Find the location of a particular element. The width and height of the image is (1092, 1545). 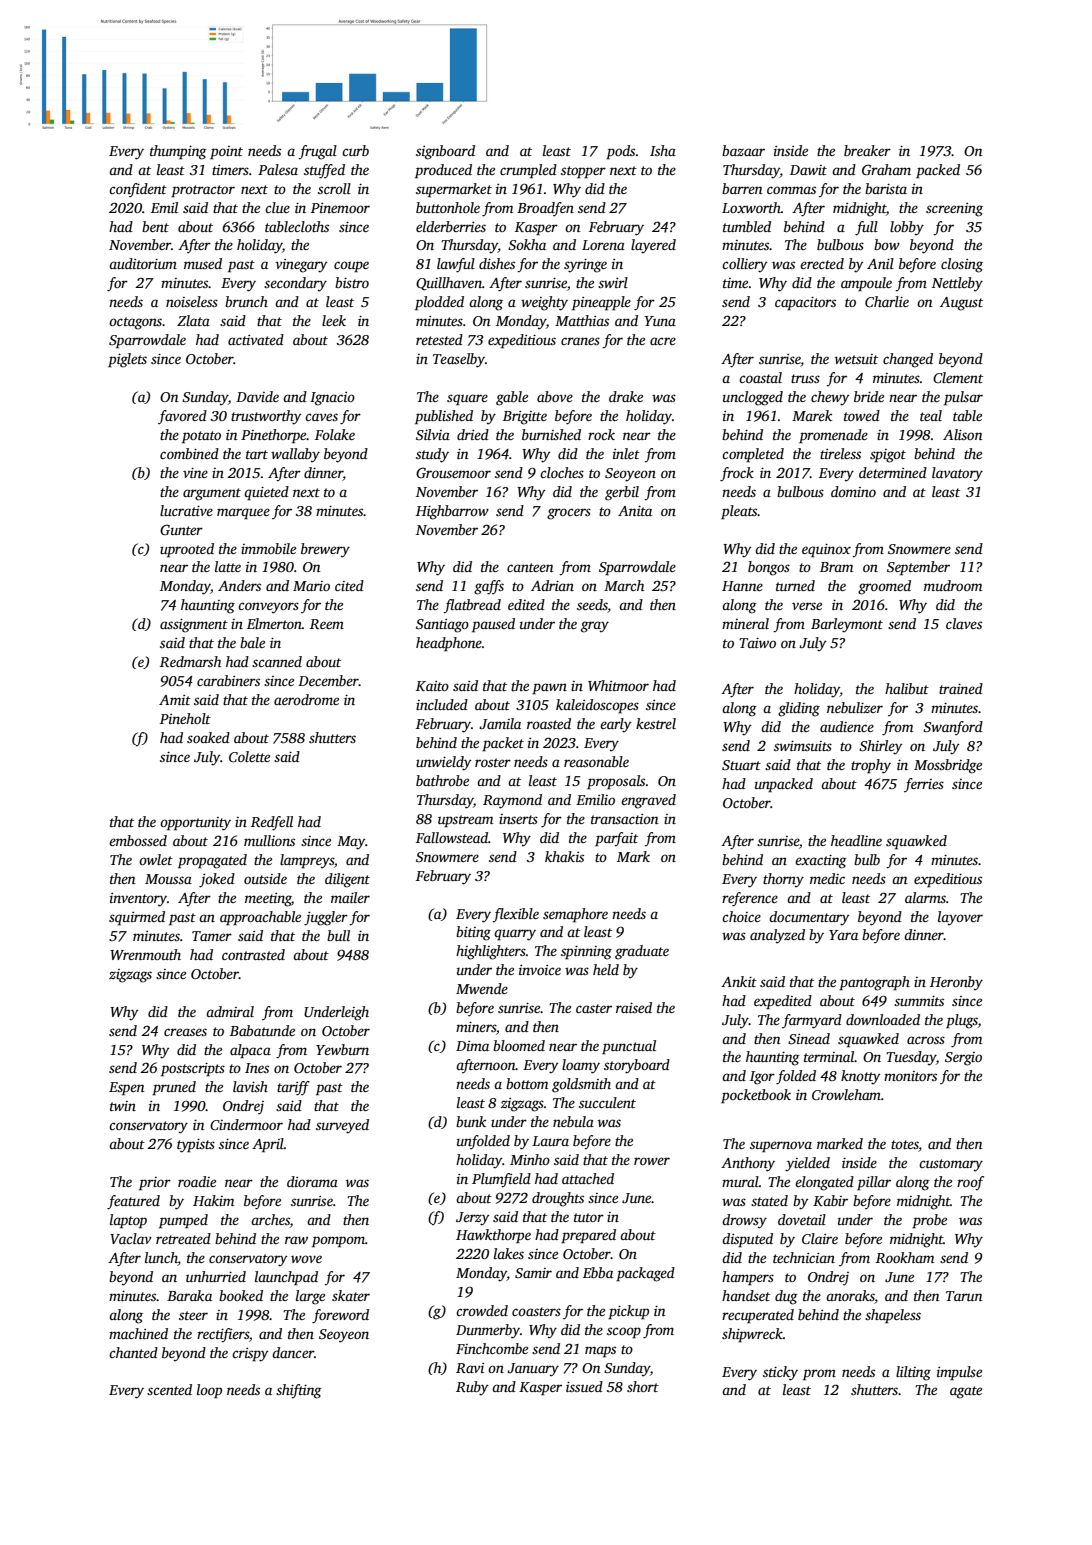

creases is located at coordinates (185, 1032).
